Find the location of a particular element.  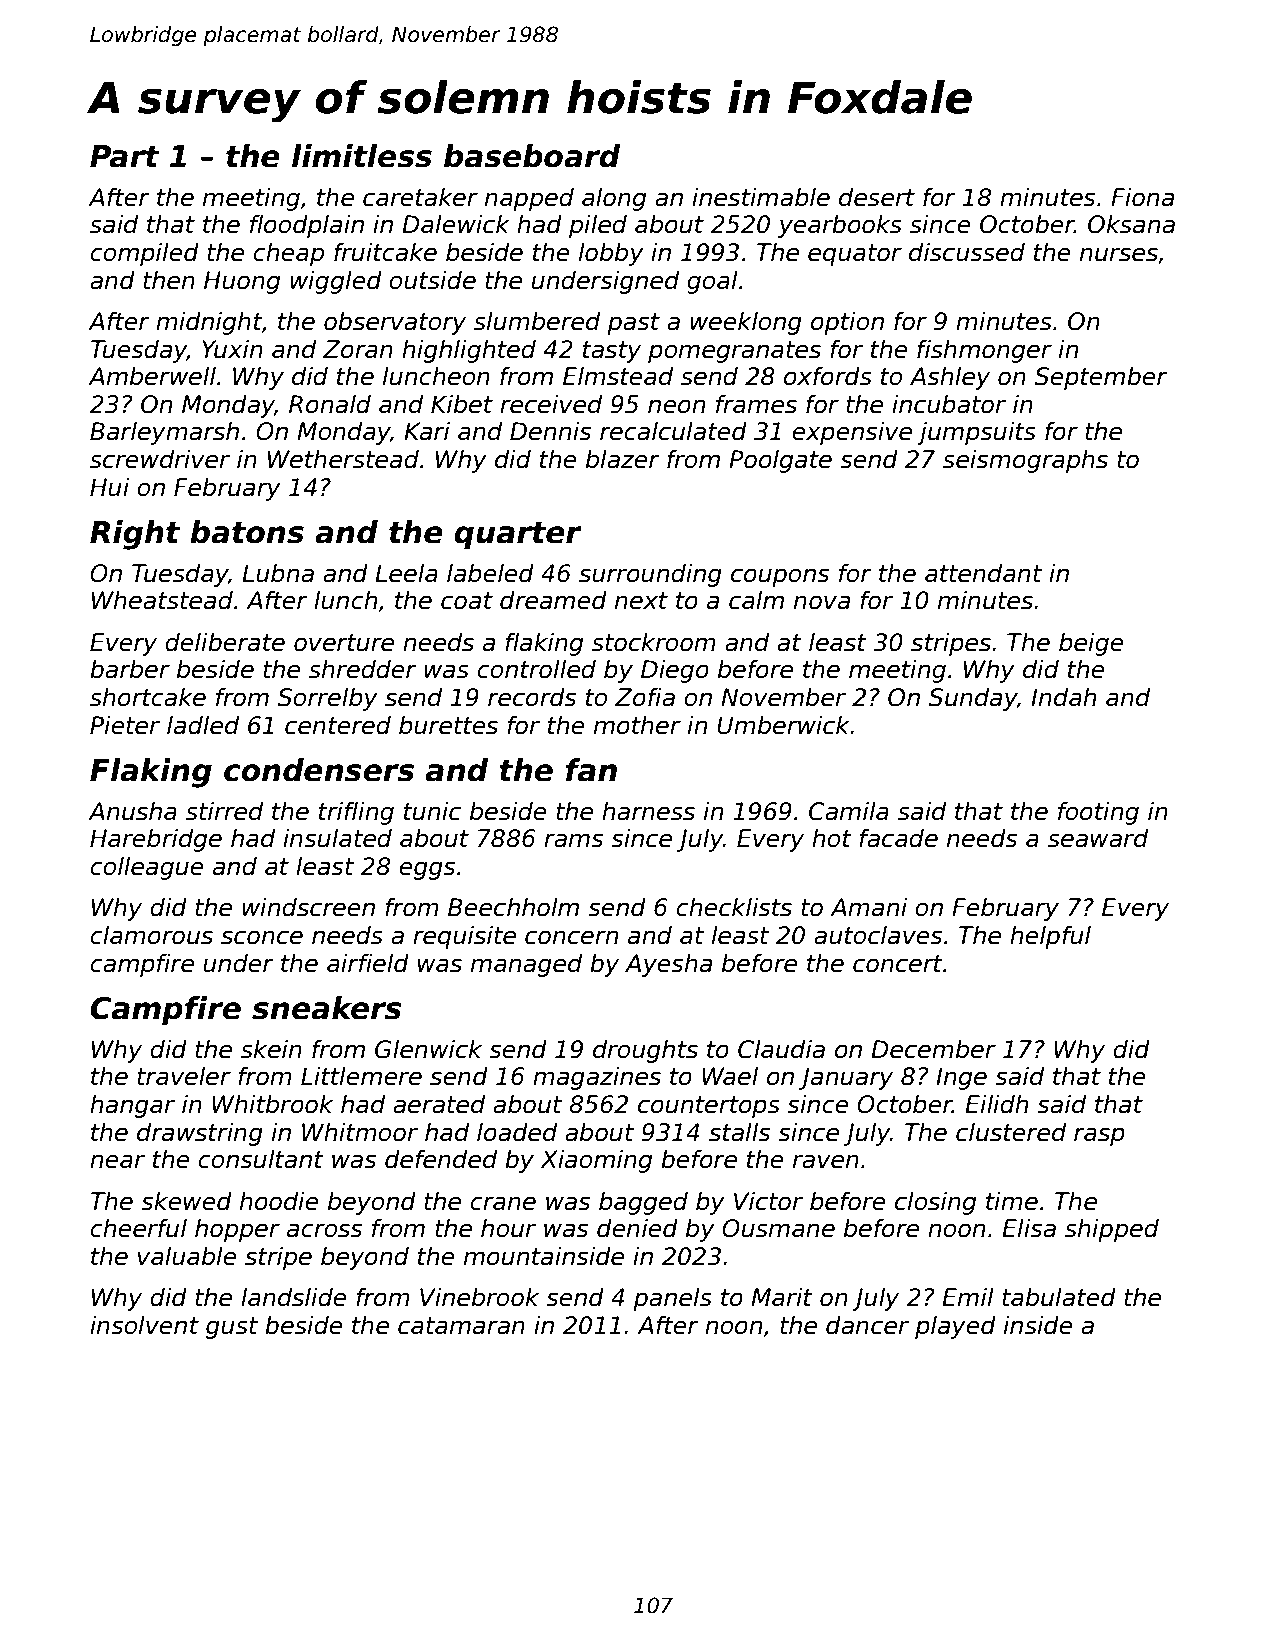

tasty is located at coordinates (612, 352).
